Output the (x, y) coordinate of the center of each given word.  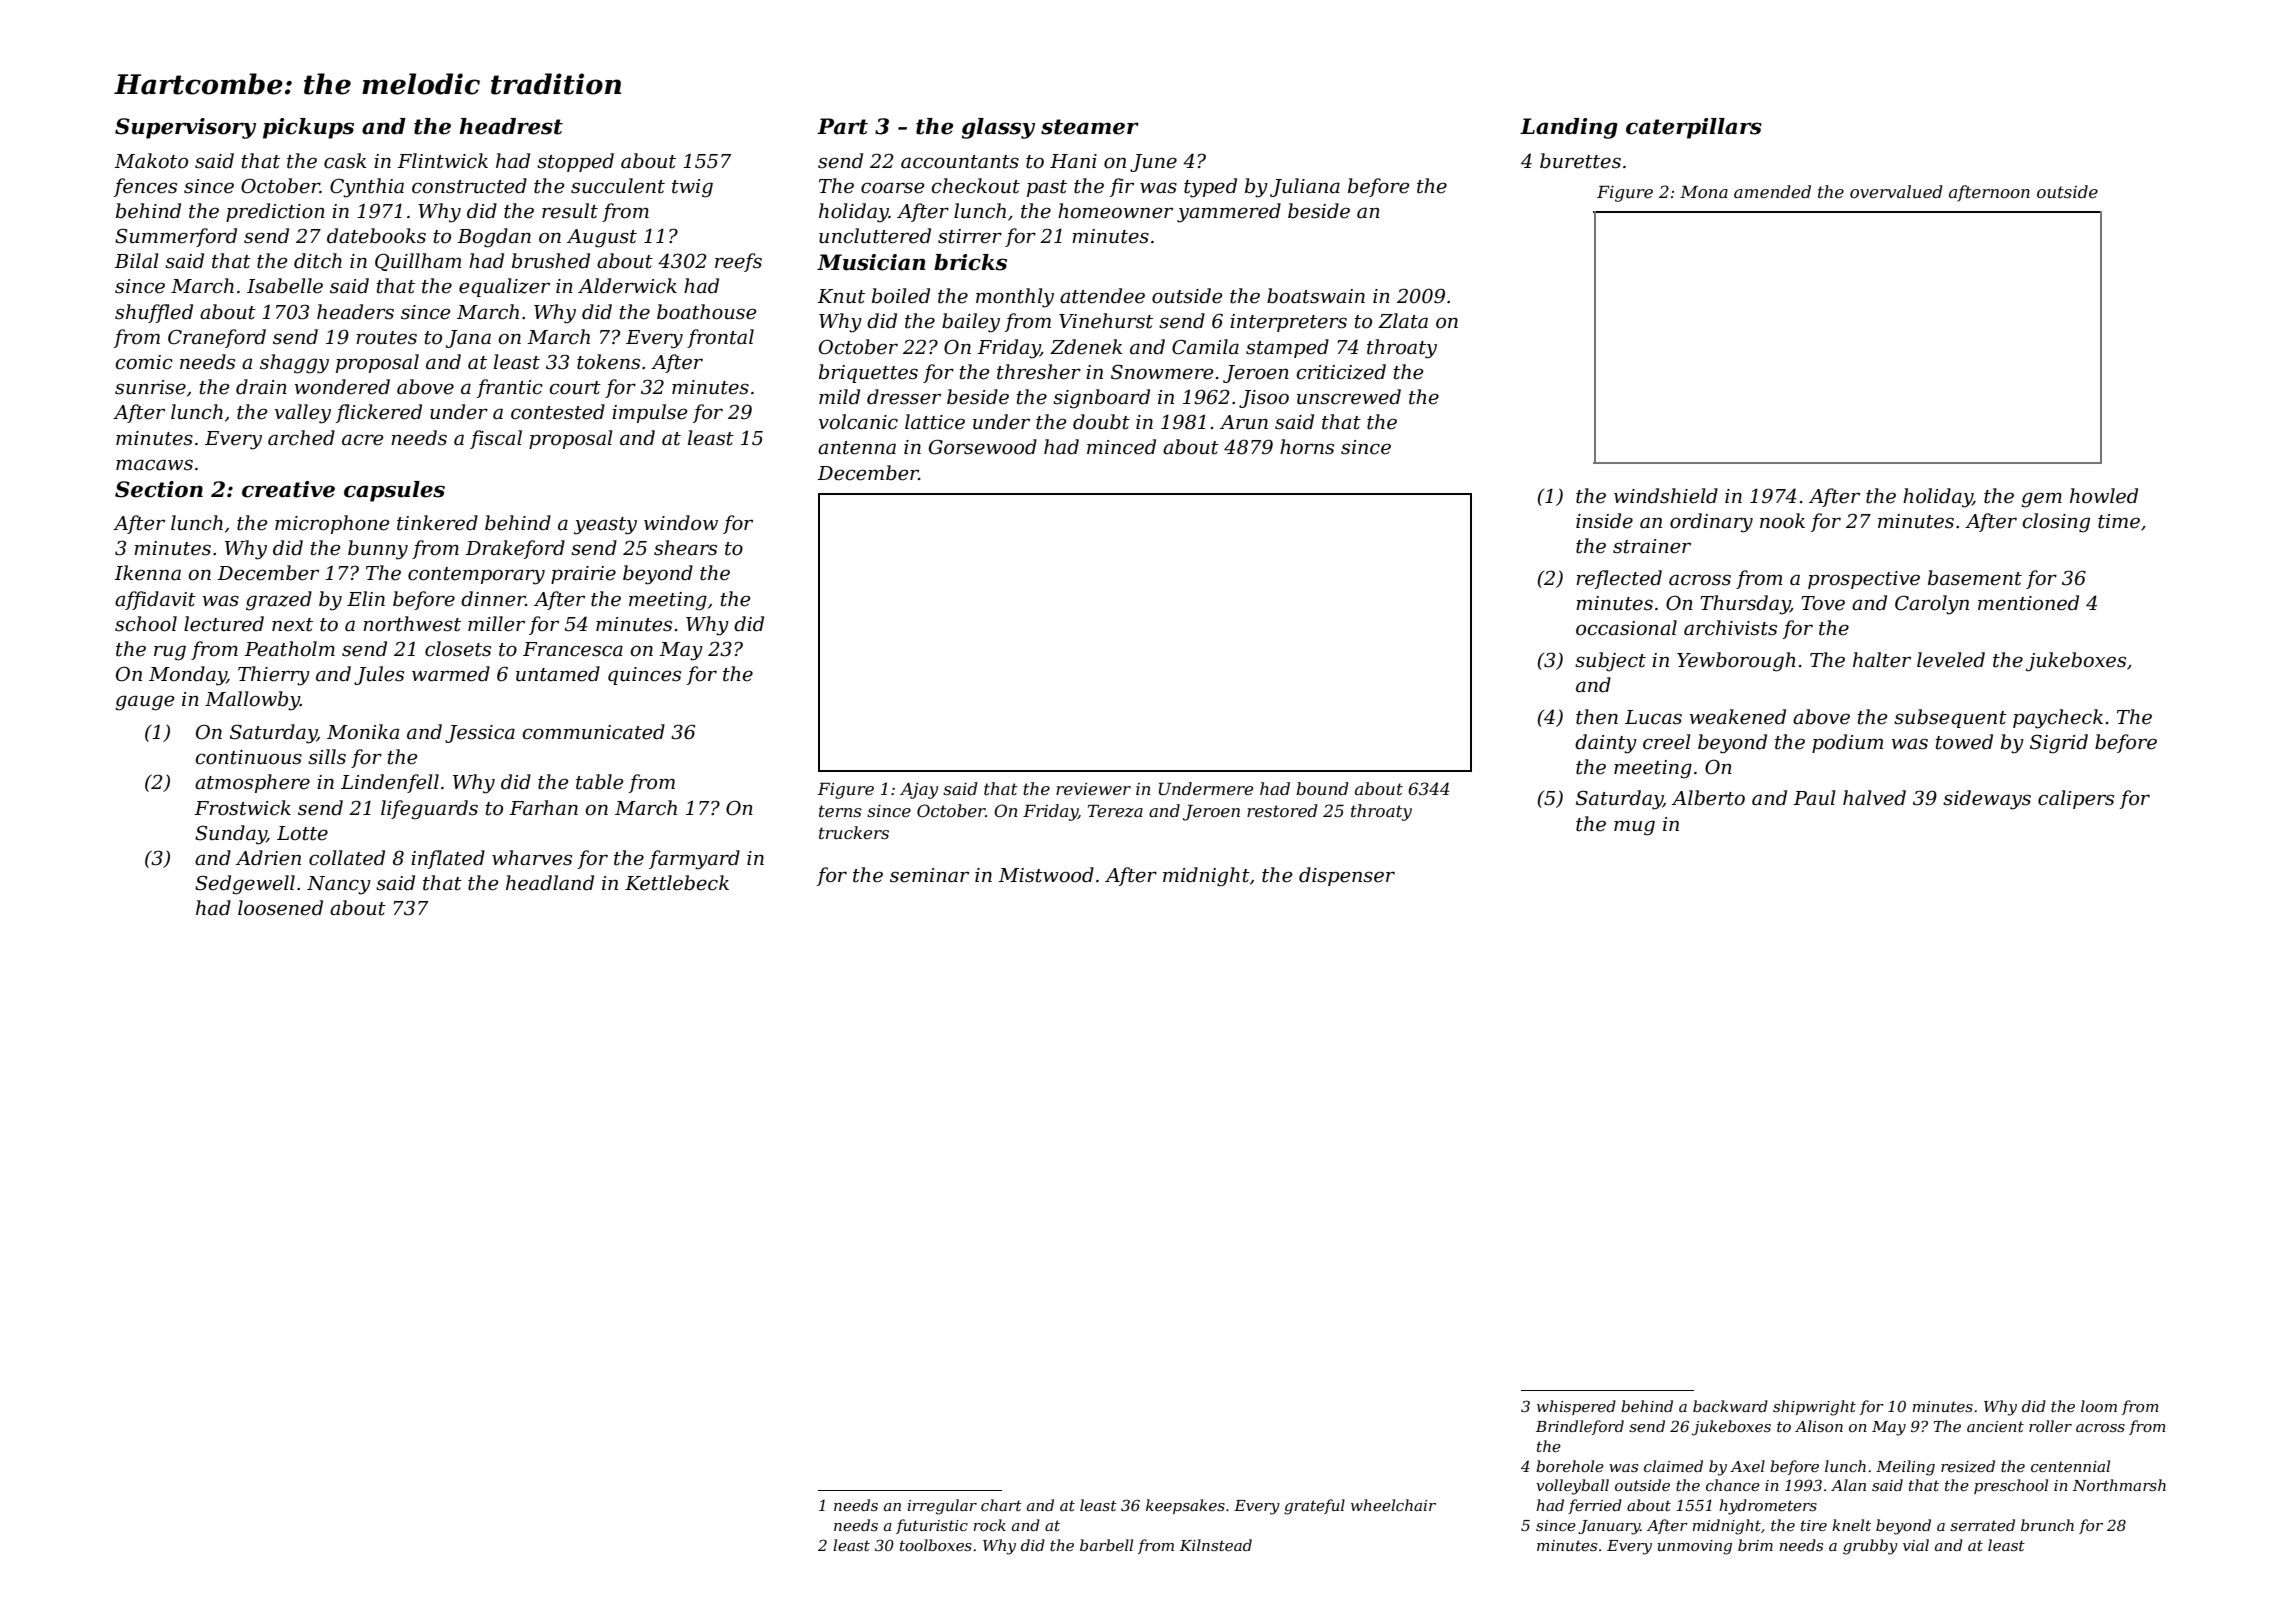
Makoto (151, 161)
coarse (893, 188)
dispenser (1347, 876)
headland (550, 883)
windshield (1666, 496)
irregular (942, 1507)
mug (1634, 828)
